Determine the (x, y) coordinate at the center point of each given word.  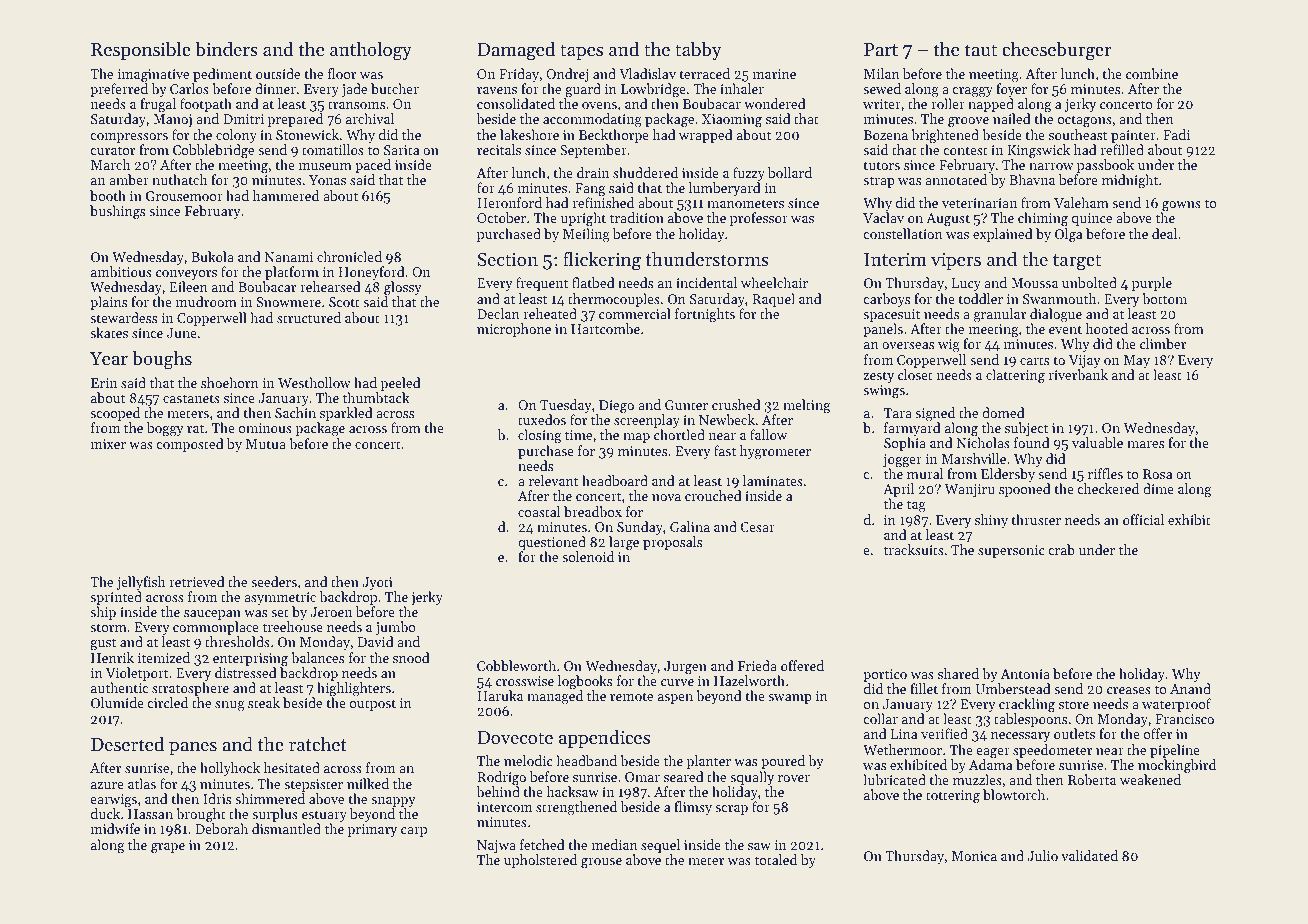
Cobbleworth (516, 665)
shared (958, 673)
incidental (706, 282)
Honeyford (372, 273)
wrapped (706, 136)
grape (168, 848)
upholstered (540, 861)
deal (1164, 233)
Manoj (172, 120)
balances (317, 657)
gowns (1180, 207)
